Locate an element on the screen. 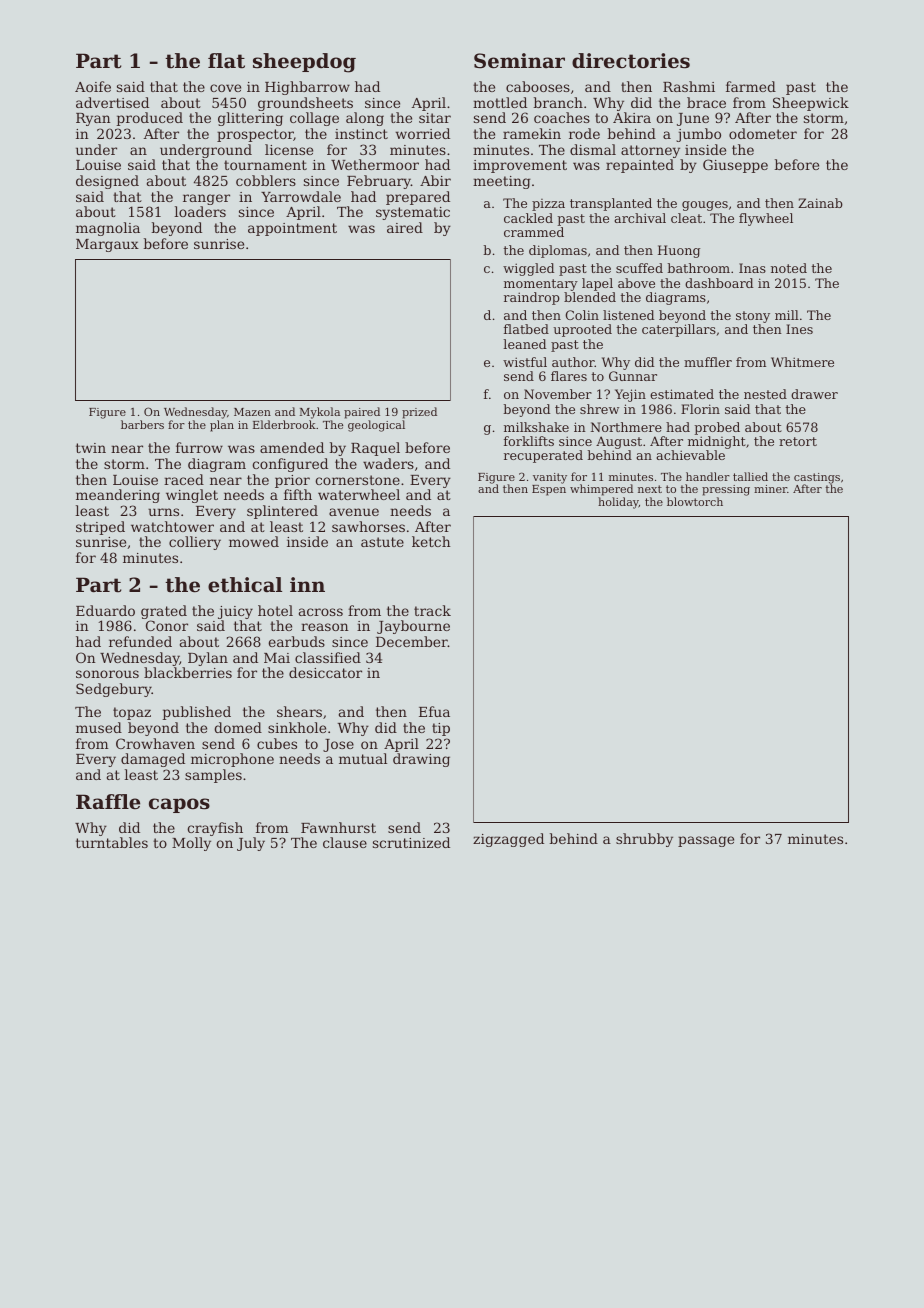 The width and height of the screenshot is (924, 1308). Raffle is located at coordinates (108, 802).
